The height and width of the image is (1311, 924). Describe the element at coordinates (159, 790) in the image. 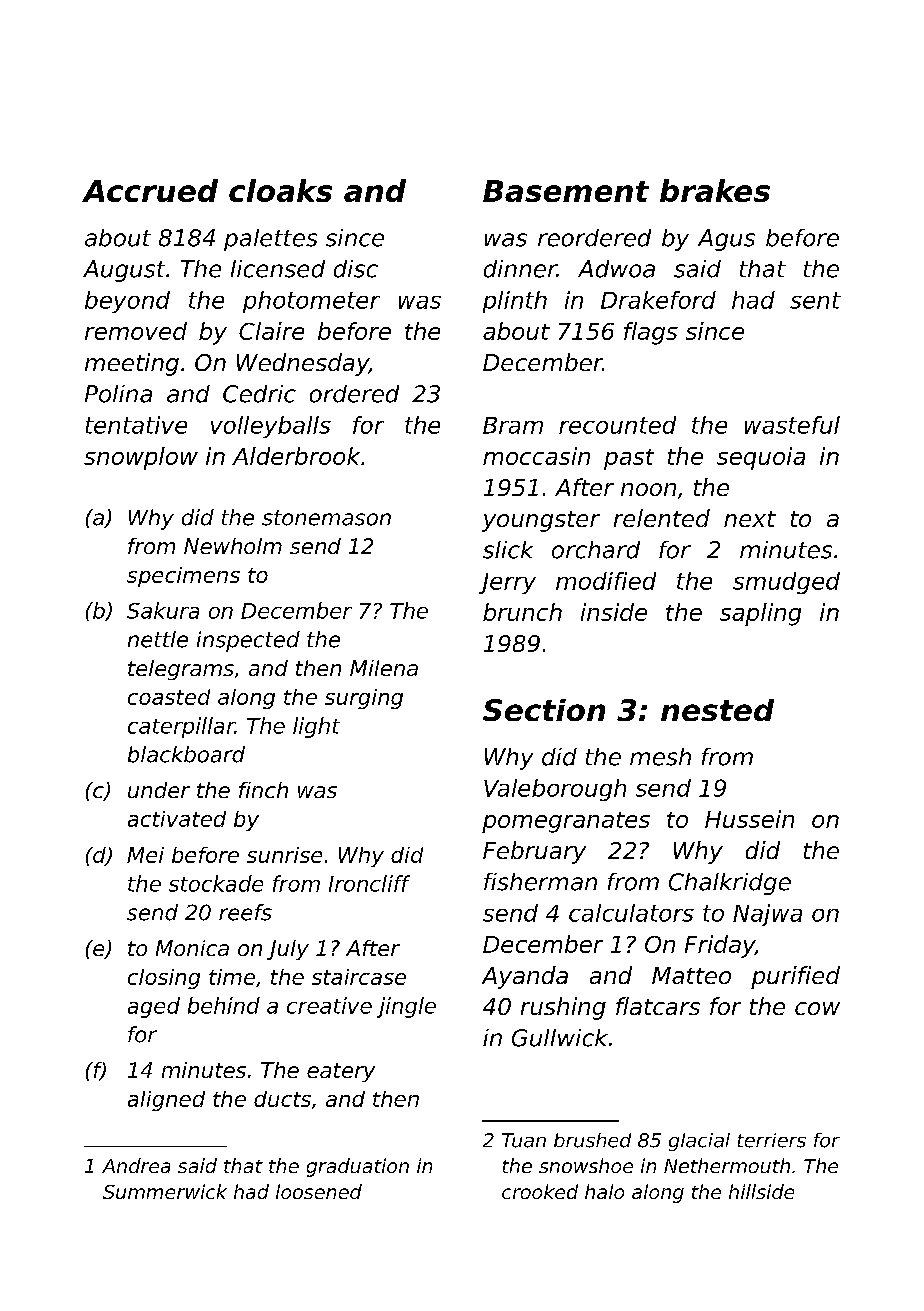

I see `under` at that location.
